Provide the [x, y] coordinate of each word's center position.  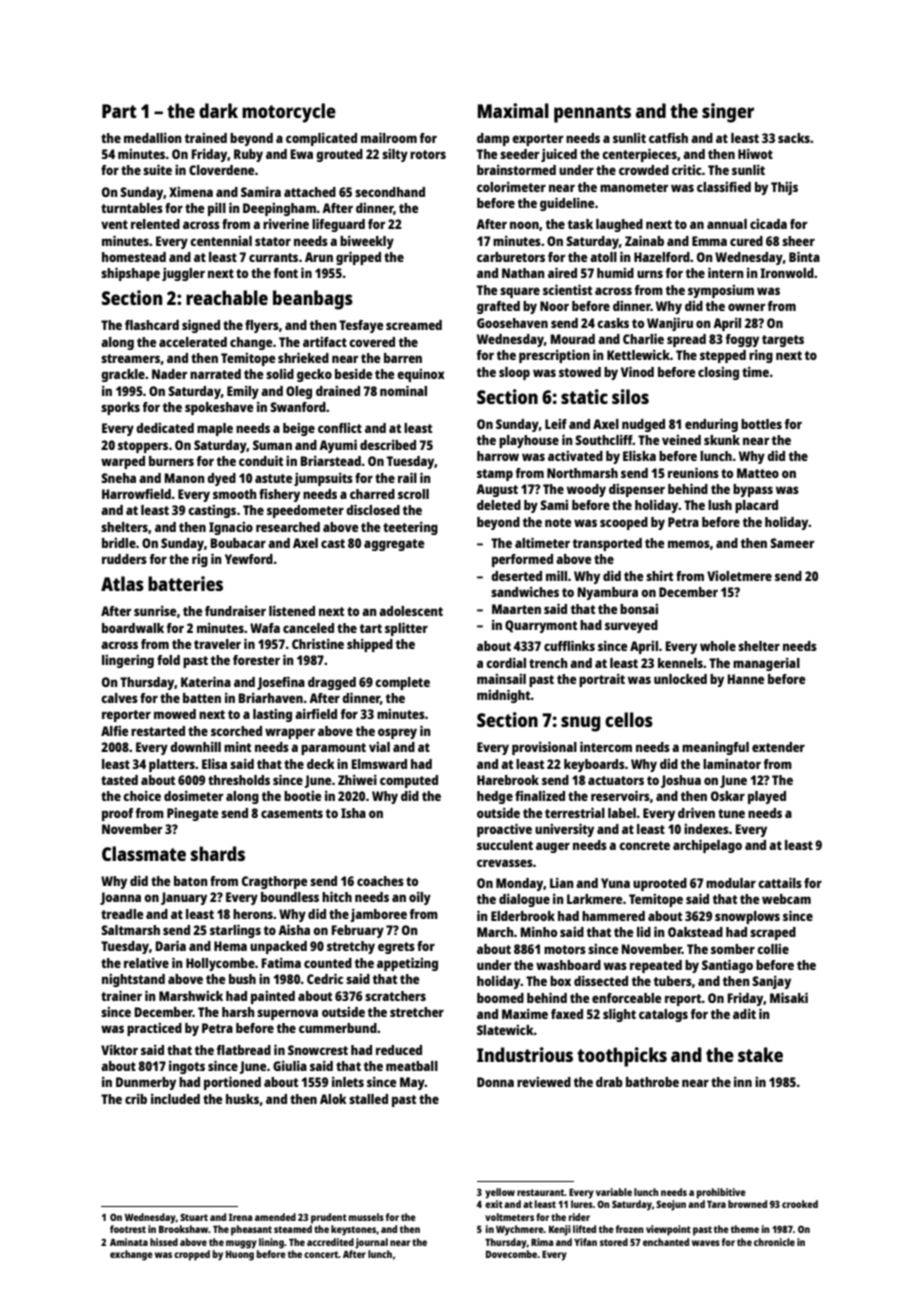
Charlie [643, 338]
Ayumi [338, 446]
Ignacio [231, 528]
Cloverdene [221, 170]
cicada [768, 224]
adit [744, 1013]
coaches [380, 881]
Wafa [265, 628]
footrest [128, 1229]
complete [402, 683]
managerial [766, 664]
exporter [537, 140]
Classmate [144, 853]
